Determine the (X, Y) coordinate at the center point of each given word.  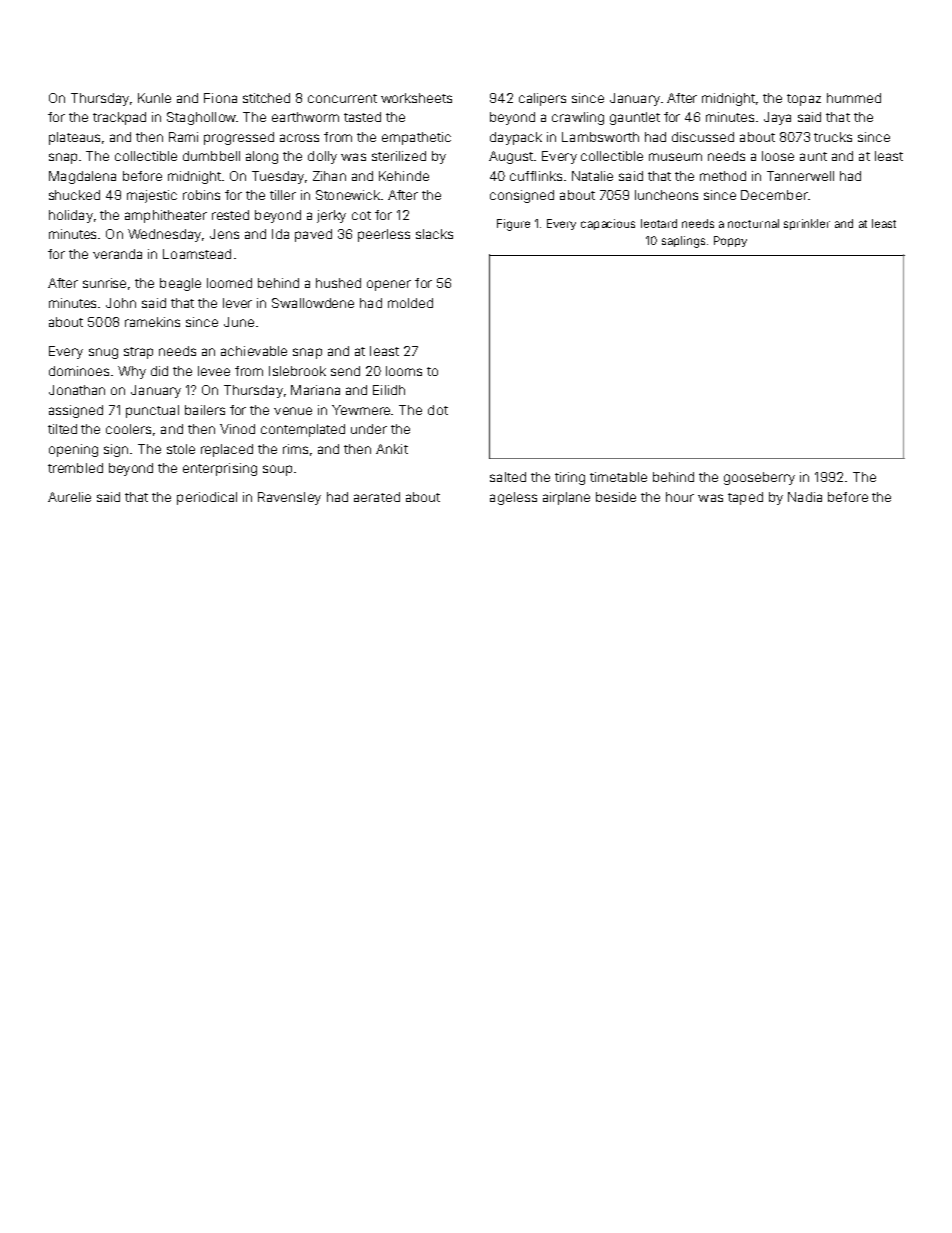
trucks (833, 137)
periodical (207, 498)
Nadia (805, 497)
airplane (566, 498)
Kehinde (404, 176)
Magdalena (82, 177)
